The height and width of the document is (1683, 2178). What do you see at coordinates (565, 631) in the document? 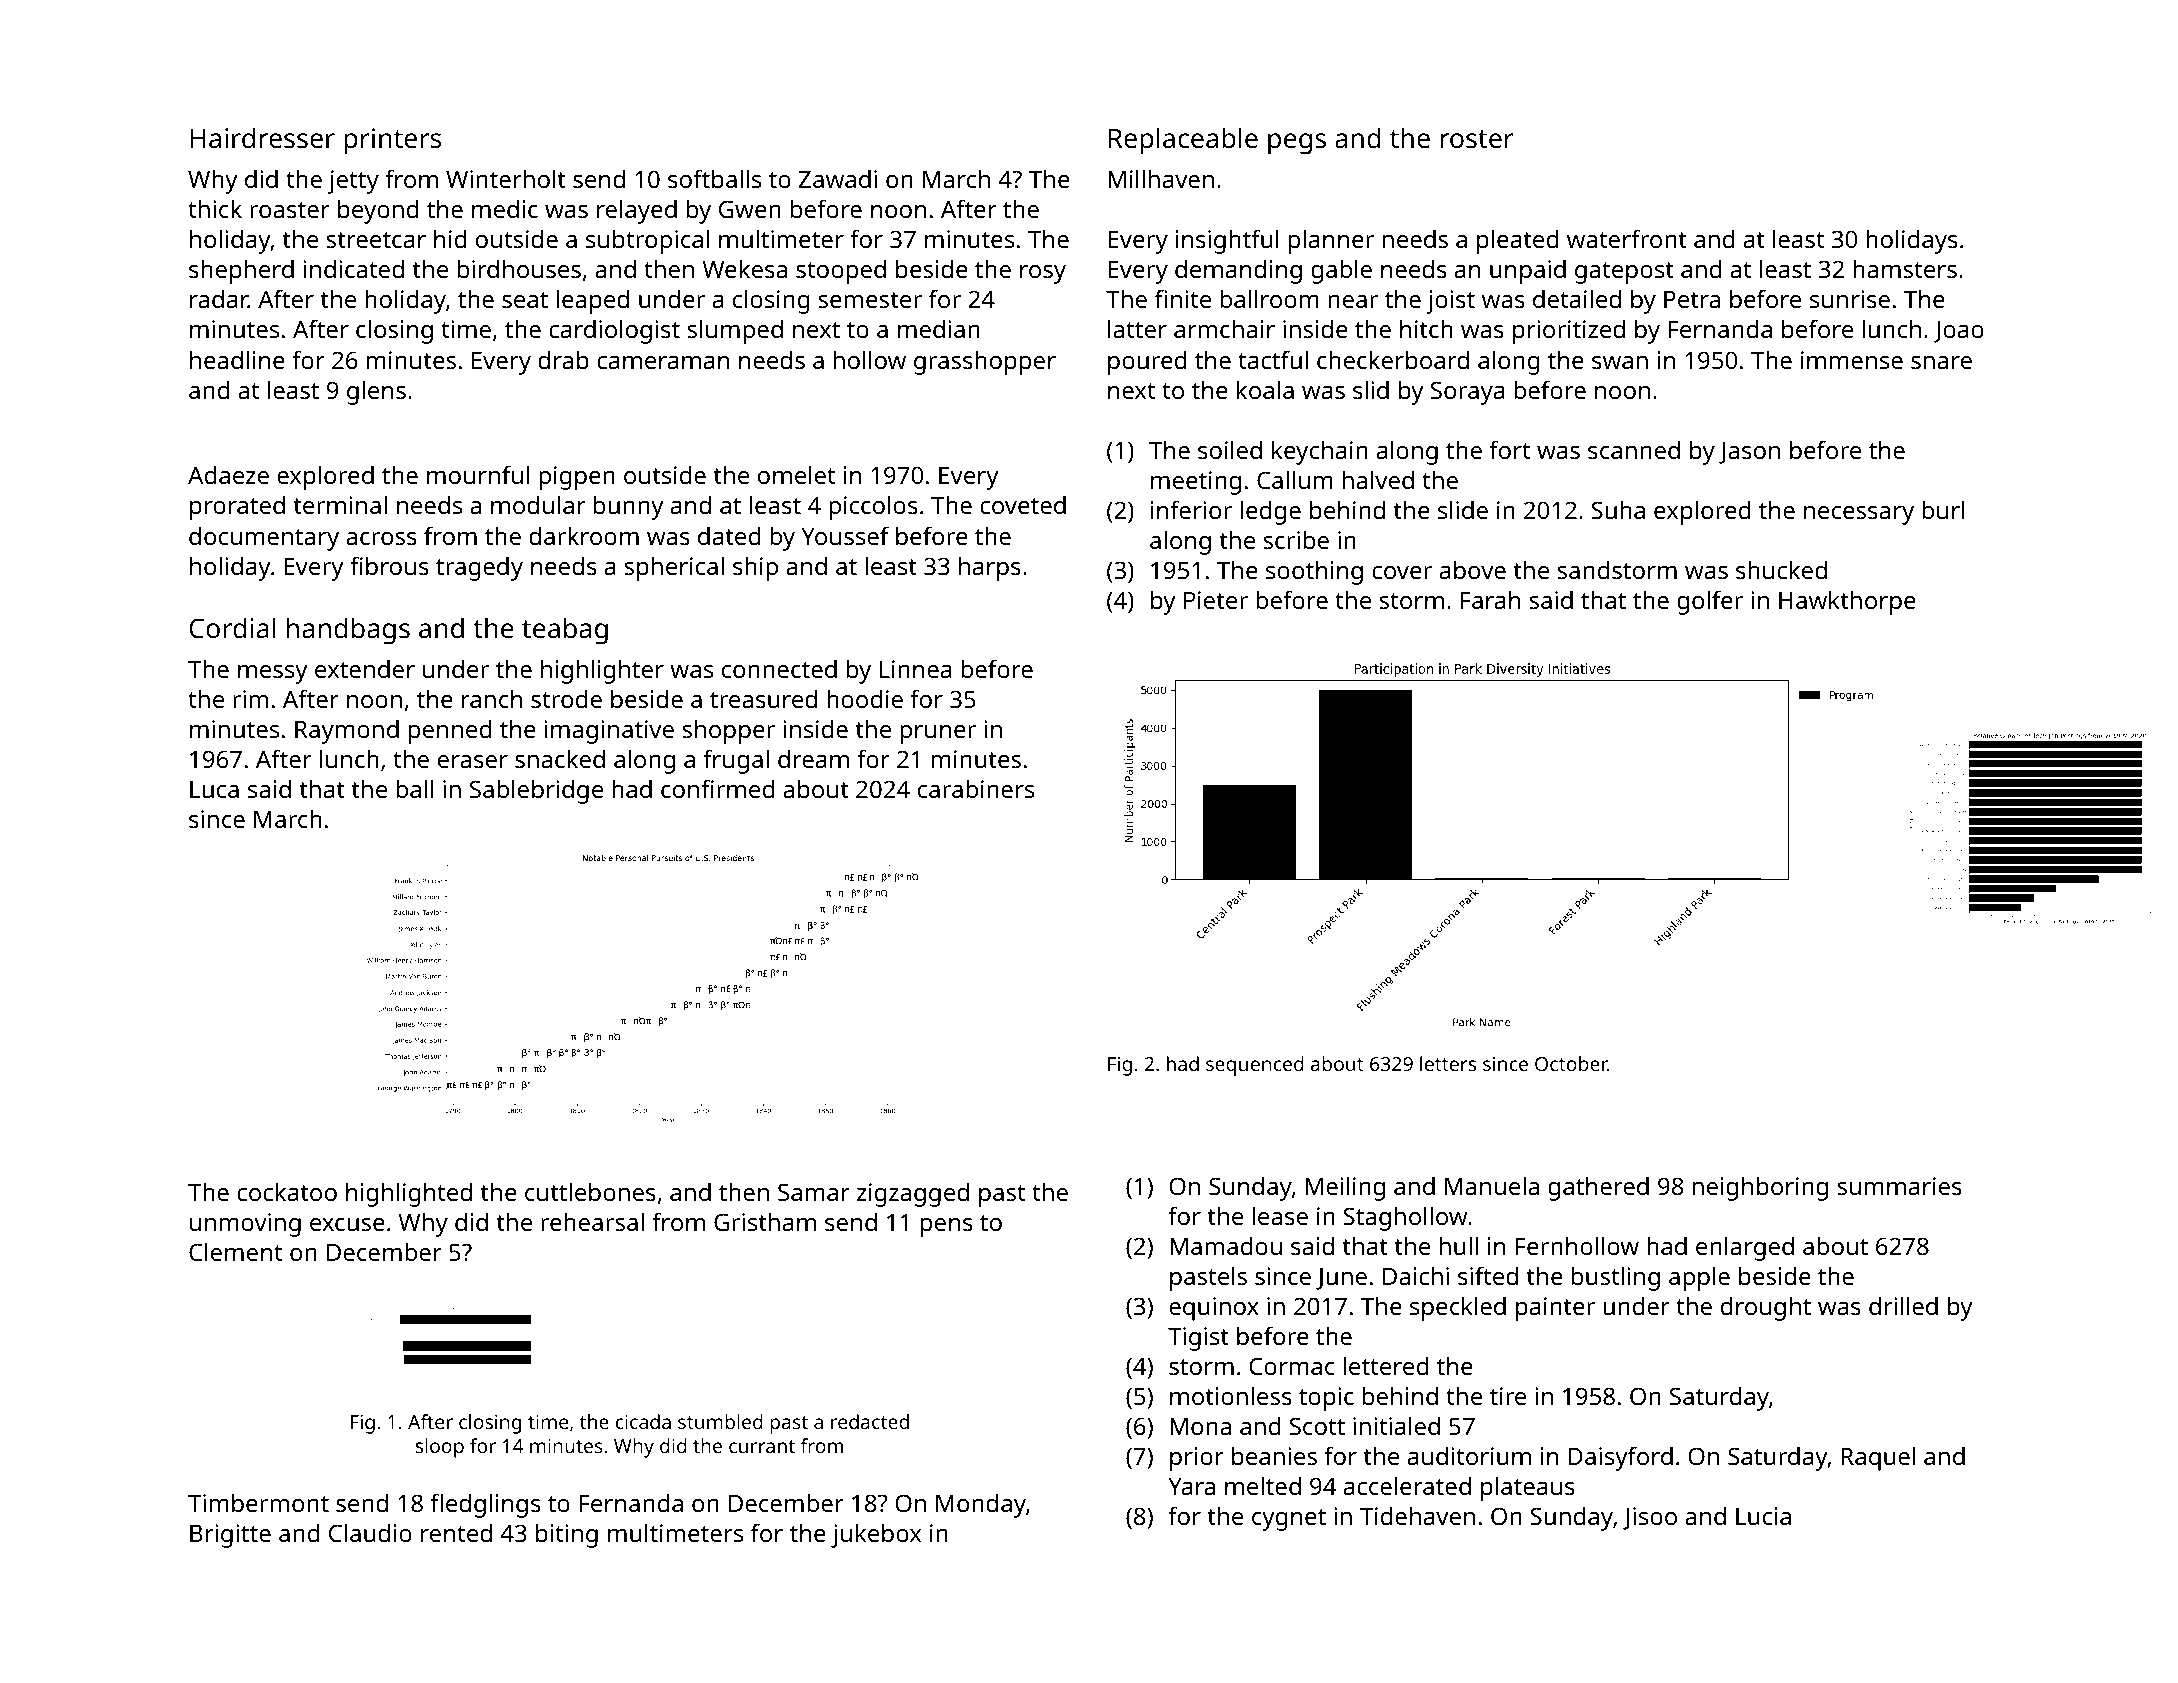
I see `teabag` at bounding box center [565, 631].
